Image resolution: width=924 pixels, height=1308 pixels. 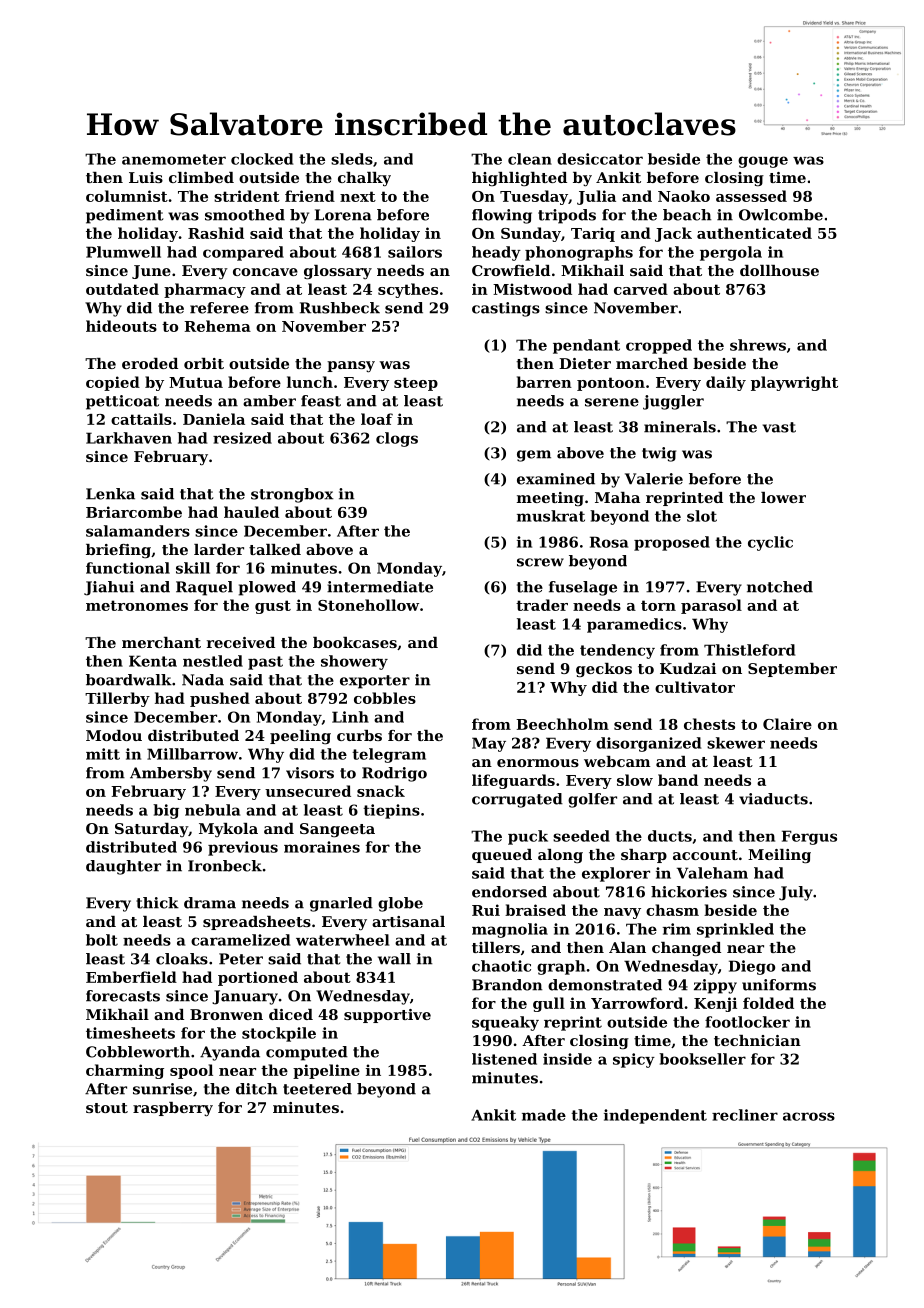 What do you see at coordinates (562, 724) in the screenshot?
I see `Beechholm` at bounding box center [562, 724].
